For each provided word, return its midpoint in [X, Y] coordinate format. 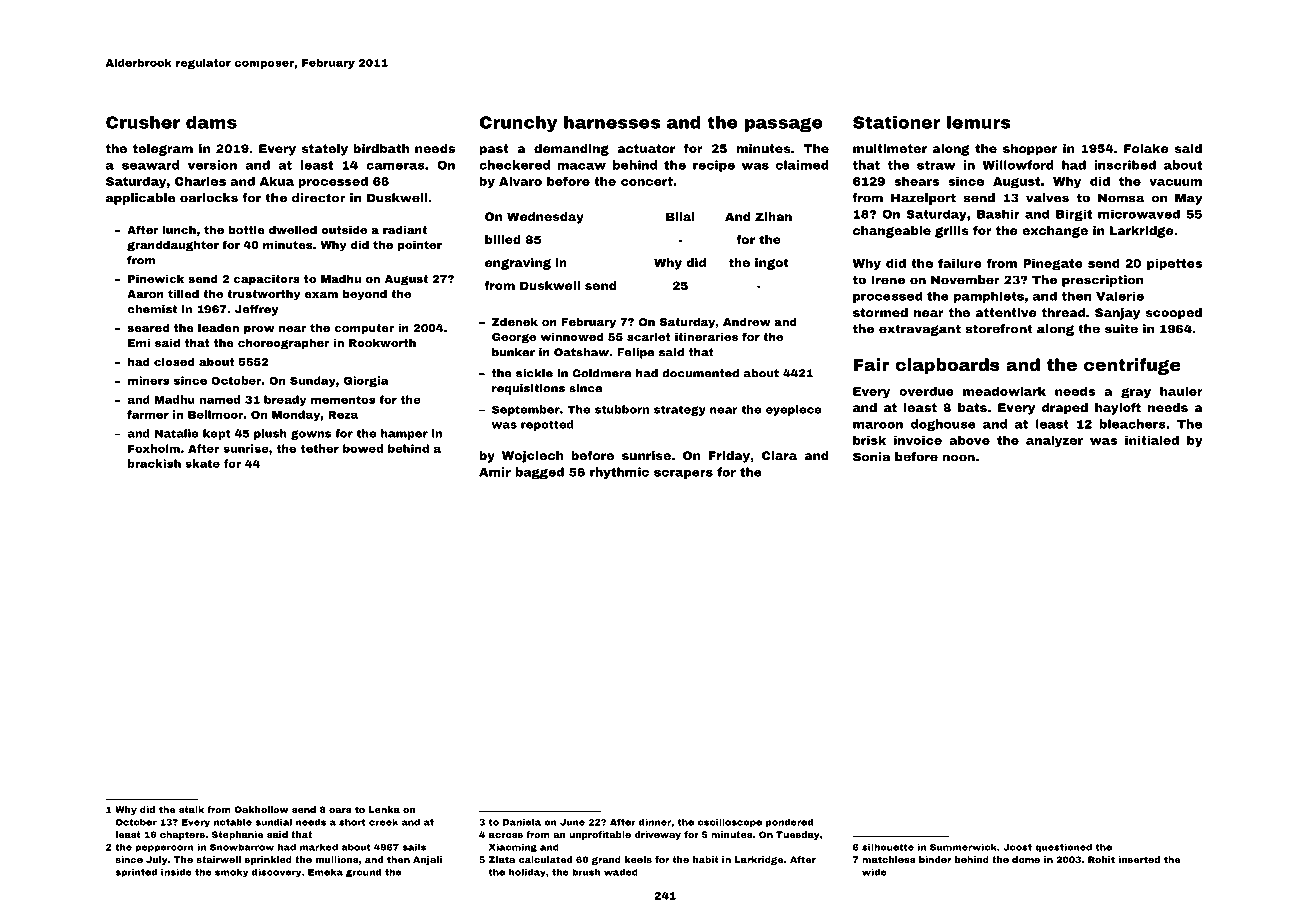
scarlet [648, 336]
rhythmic [619, 473]
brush [586, 872]
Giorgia [366, 381]
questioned [1063, 847]
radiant [405, 229]
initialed [1152, 440]
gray [1136, 393]
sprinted [136, 872]
